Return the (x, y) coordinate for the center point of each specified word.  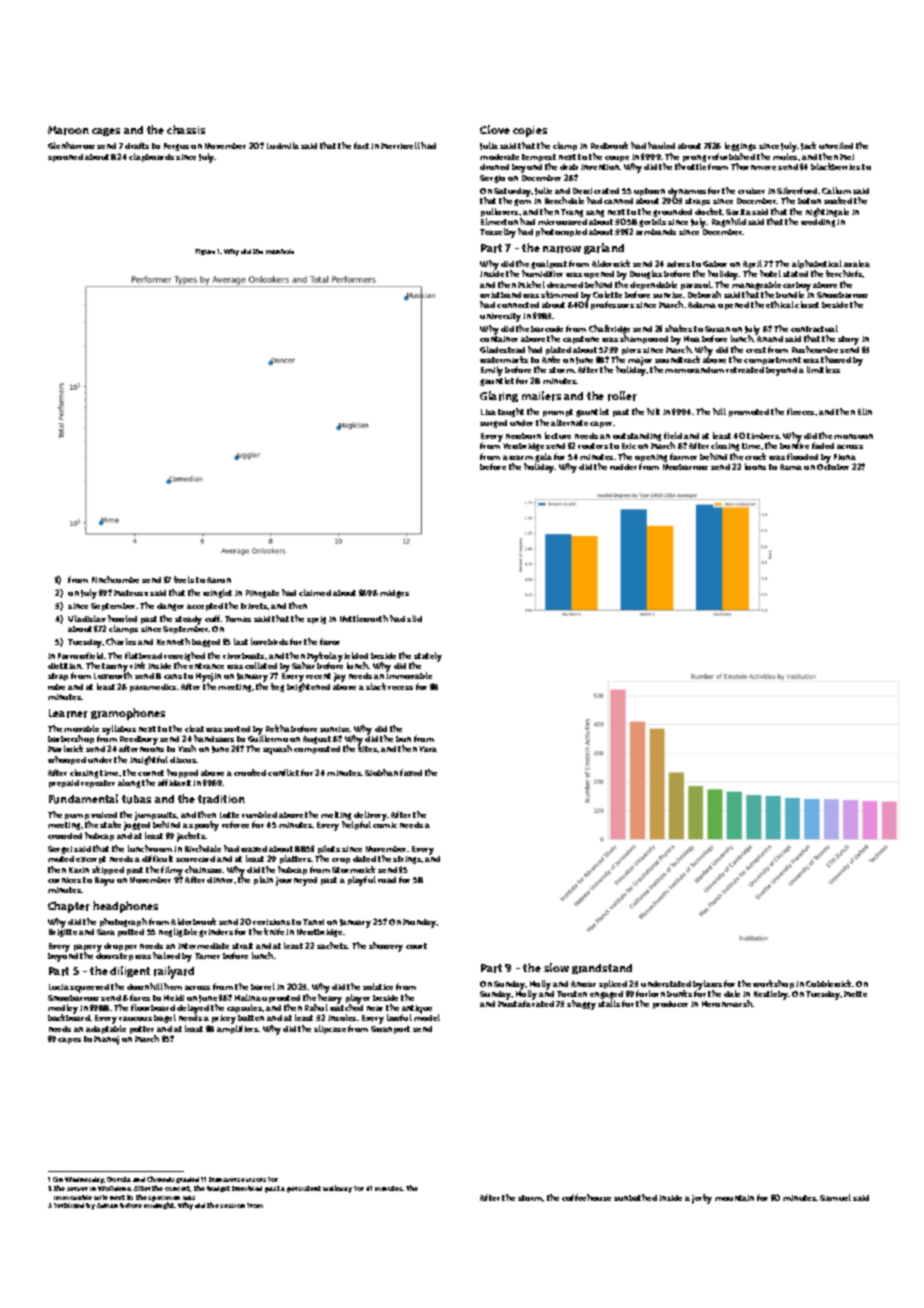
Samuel (835, 1197)
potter (142, 1030)
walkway (337, 1189)
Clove (495, 129)
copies (530, 131)
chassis (186, 129)
